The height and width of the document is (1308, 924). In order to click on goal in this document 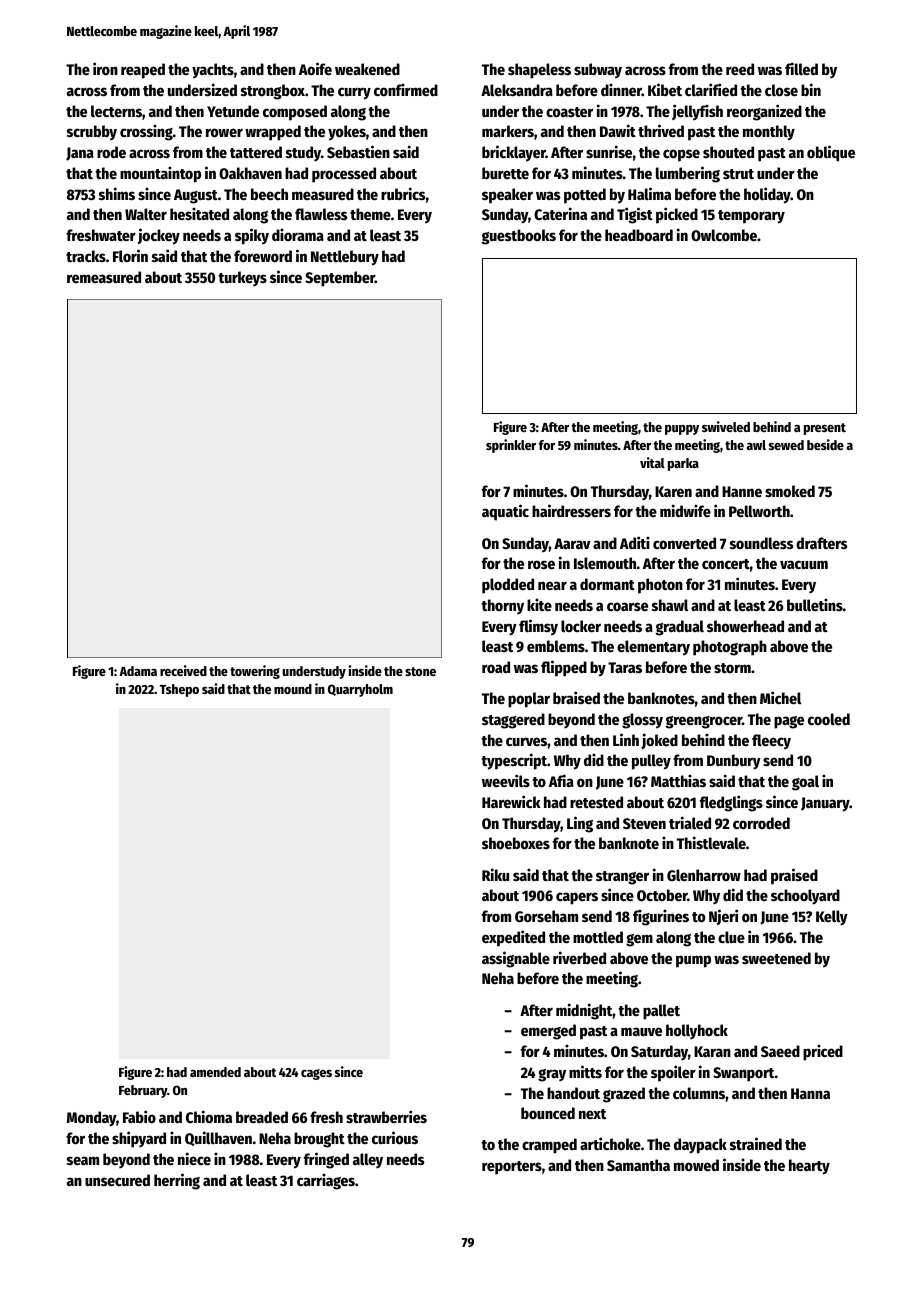, I will do `click(805, 783)`.
